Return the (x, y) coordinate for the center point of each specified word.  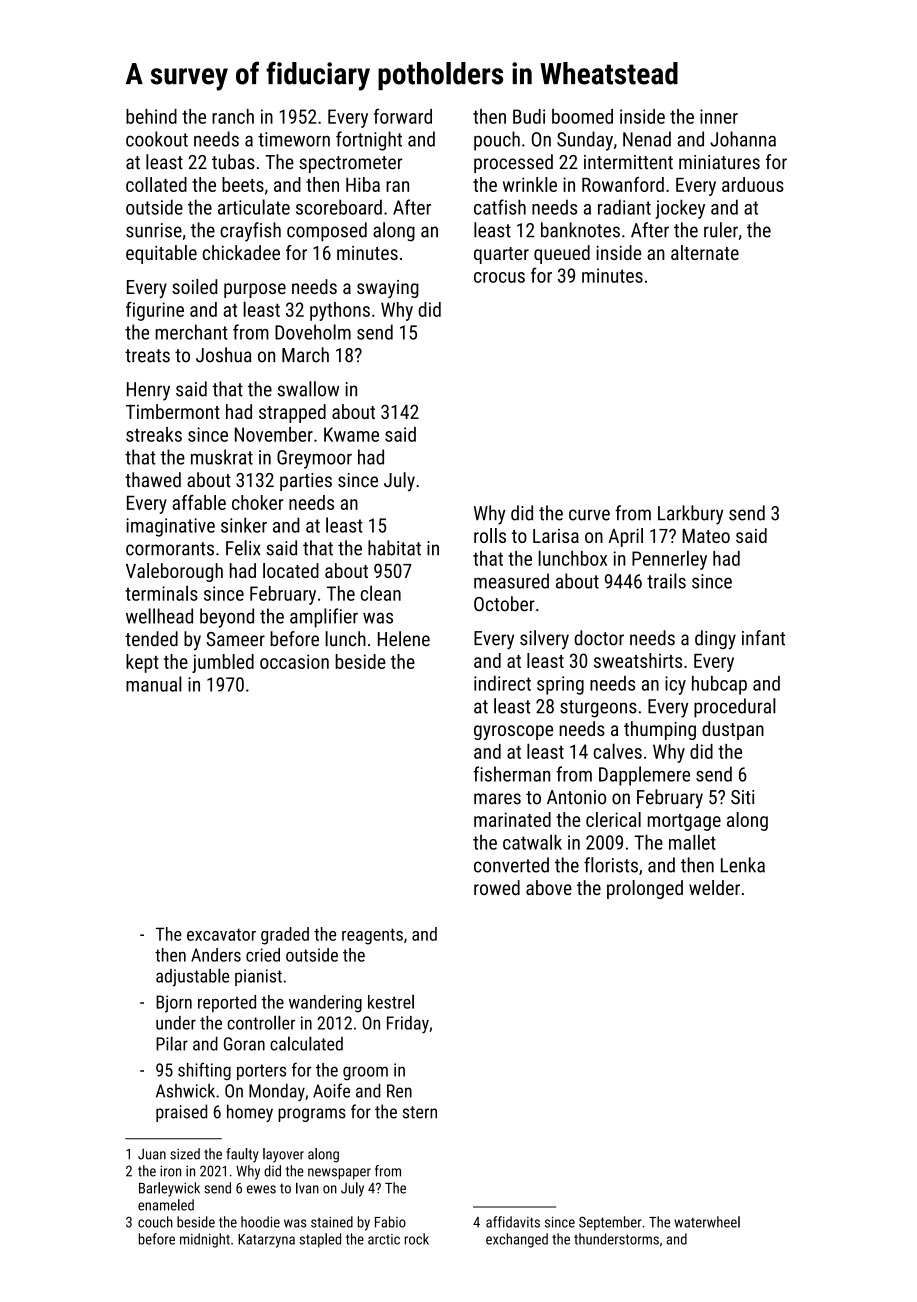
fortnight (369, 141)
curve (589, 515)
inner (719, 116)
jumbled (223, 663)
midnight (205, 1240)
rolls (490, 535)
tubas (233, 162)
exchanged (517, 1240)
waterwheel (707, 1222)
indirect (502, 683)
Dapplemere (644, 776)
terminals (161, 593)
